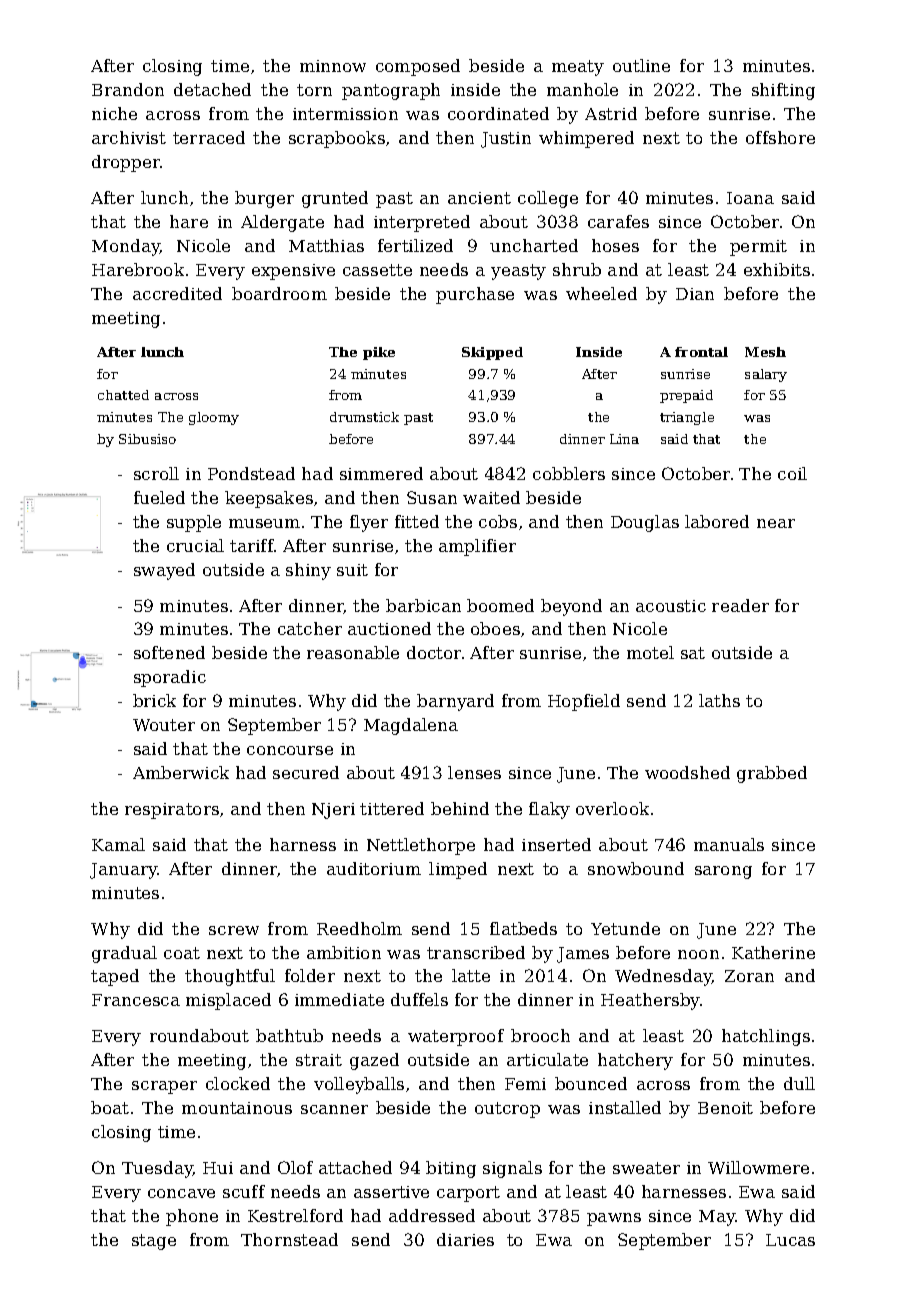  I want to click on Thornstead, so click(289, 1239).
